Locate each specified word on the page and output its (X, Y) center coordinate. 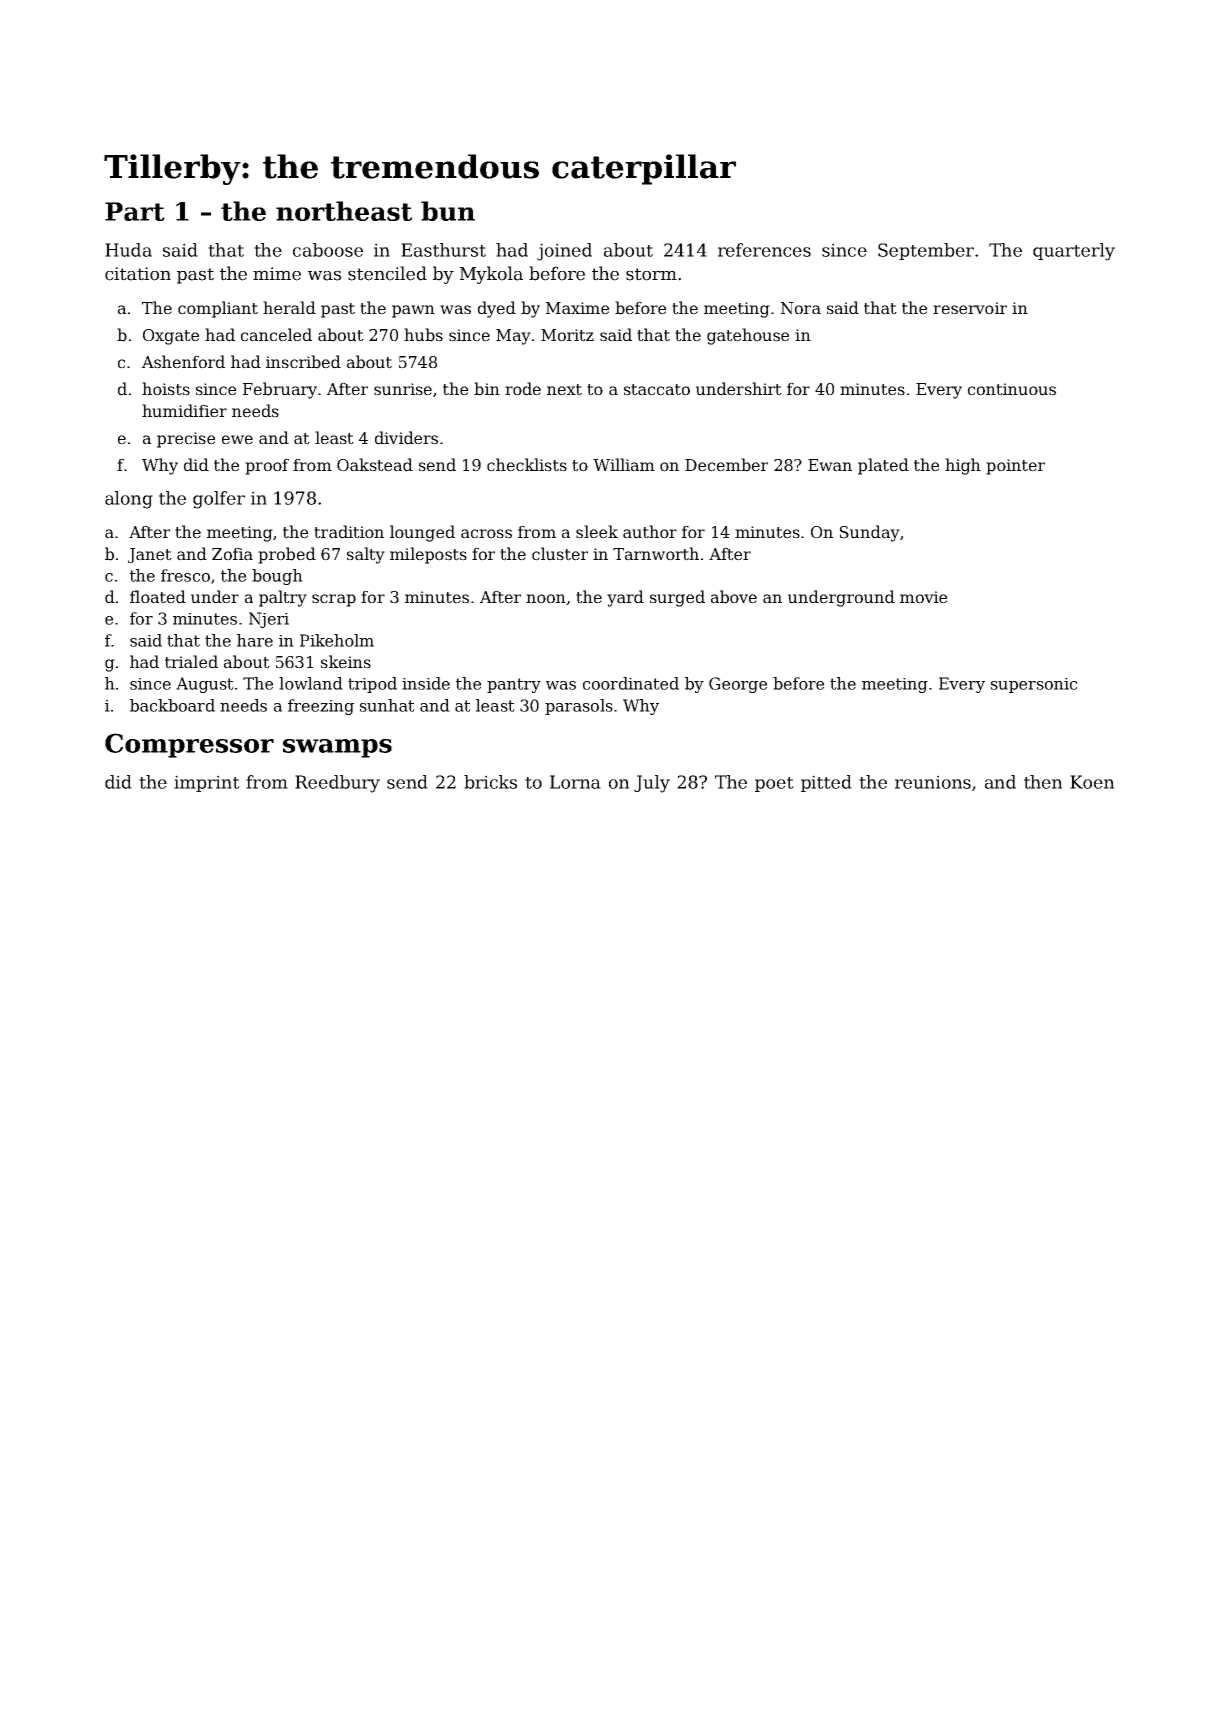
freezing (321, 707)
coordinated (631, 683)
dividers (406, 438)
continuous (1012, 389)
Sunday (870, 533)
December (726, 465)
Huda (128, 250)
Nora (801, 308)
